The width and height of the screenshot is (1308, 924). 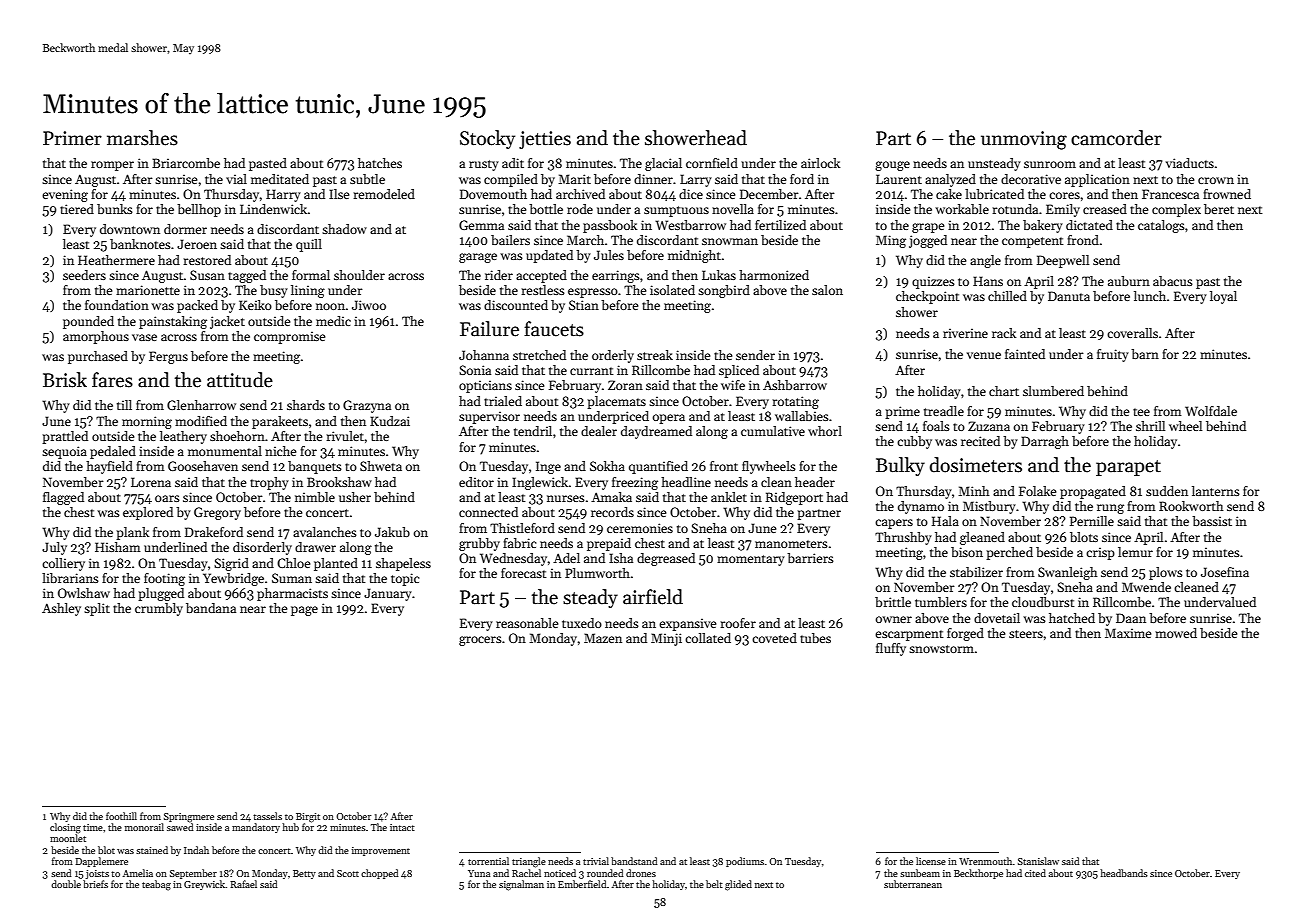 What do you see at coordinates (403, 564) in the screenshot?
I see `shapeless` at bounding box center [403, 564].
